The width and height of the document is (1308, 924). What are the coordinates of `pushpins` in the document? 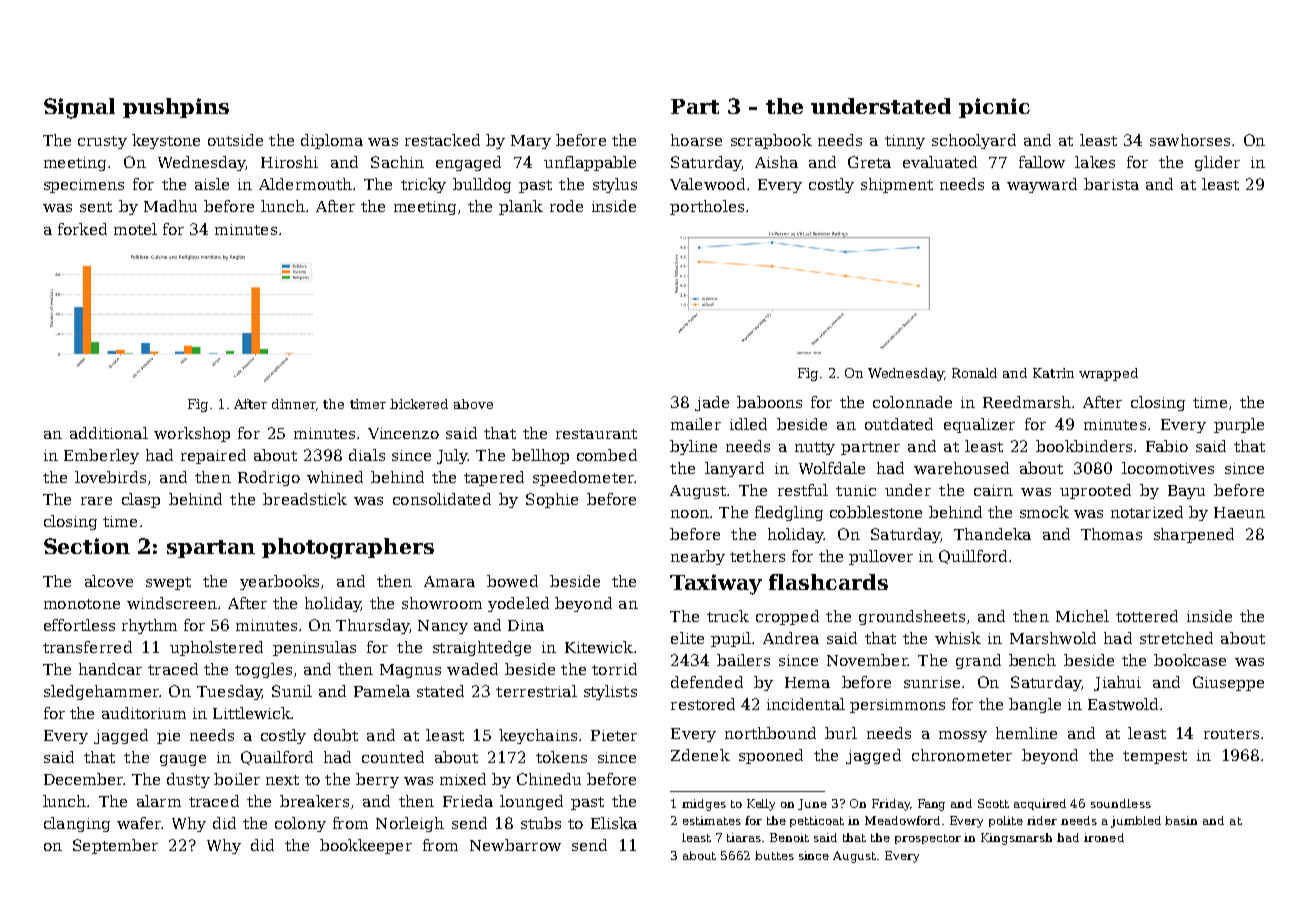 It's located at (176, 108).
